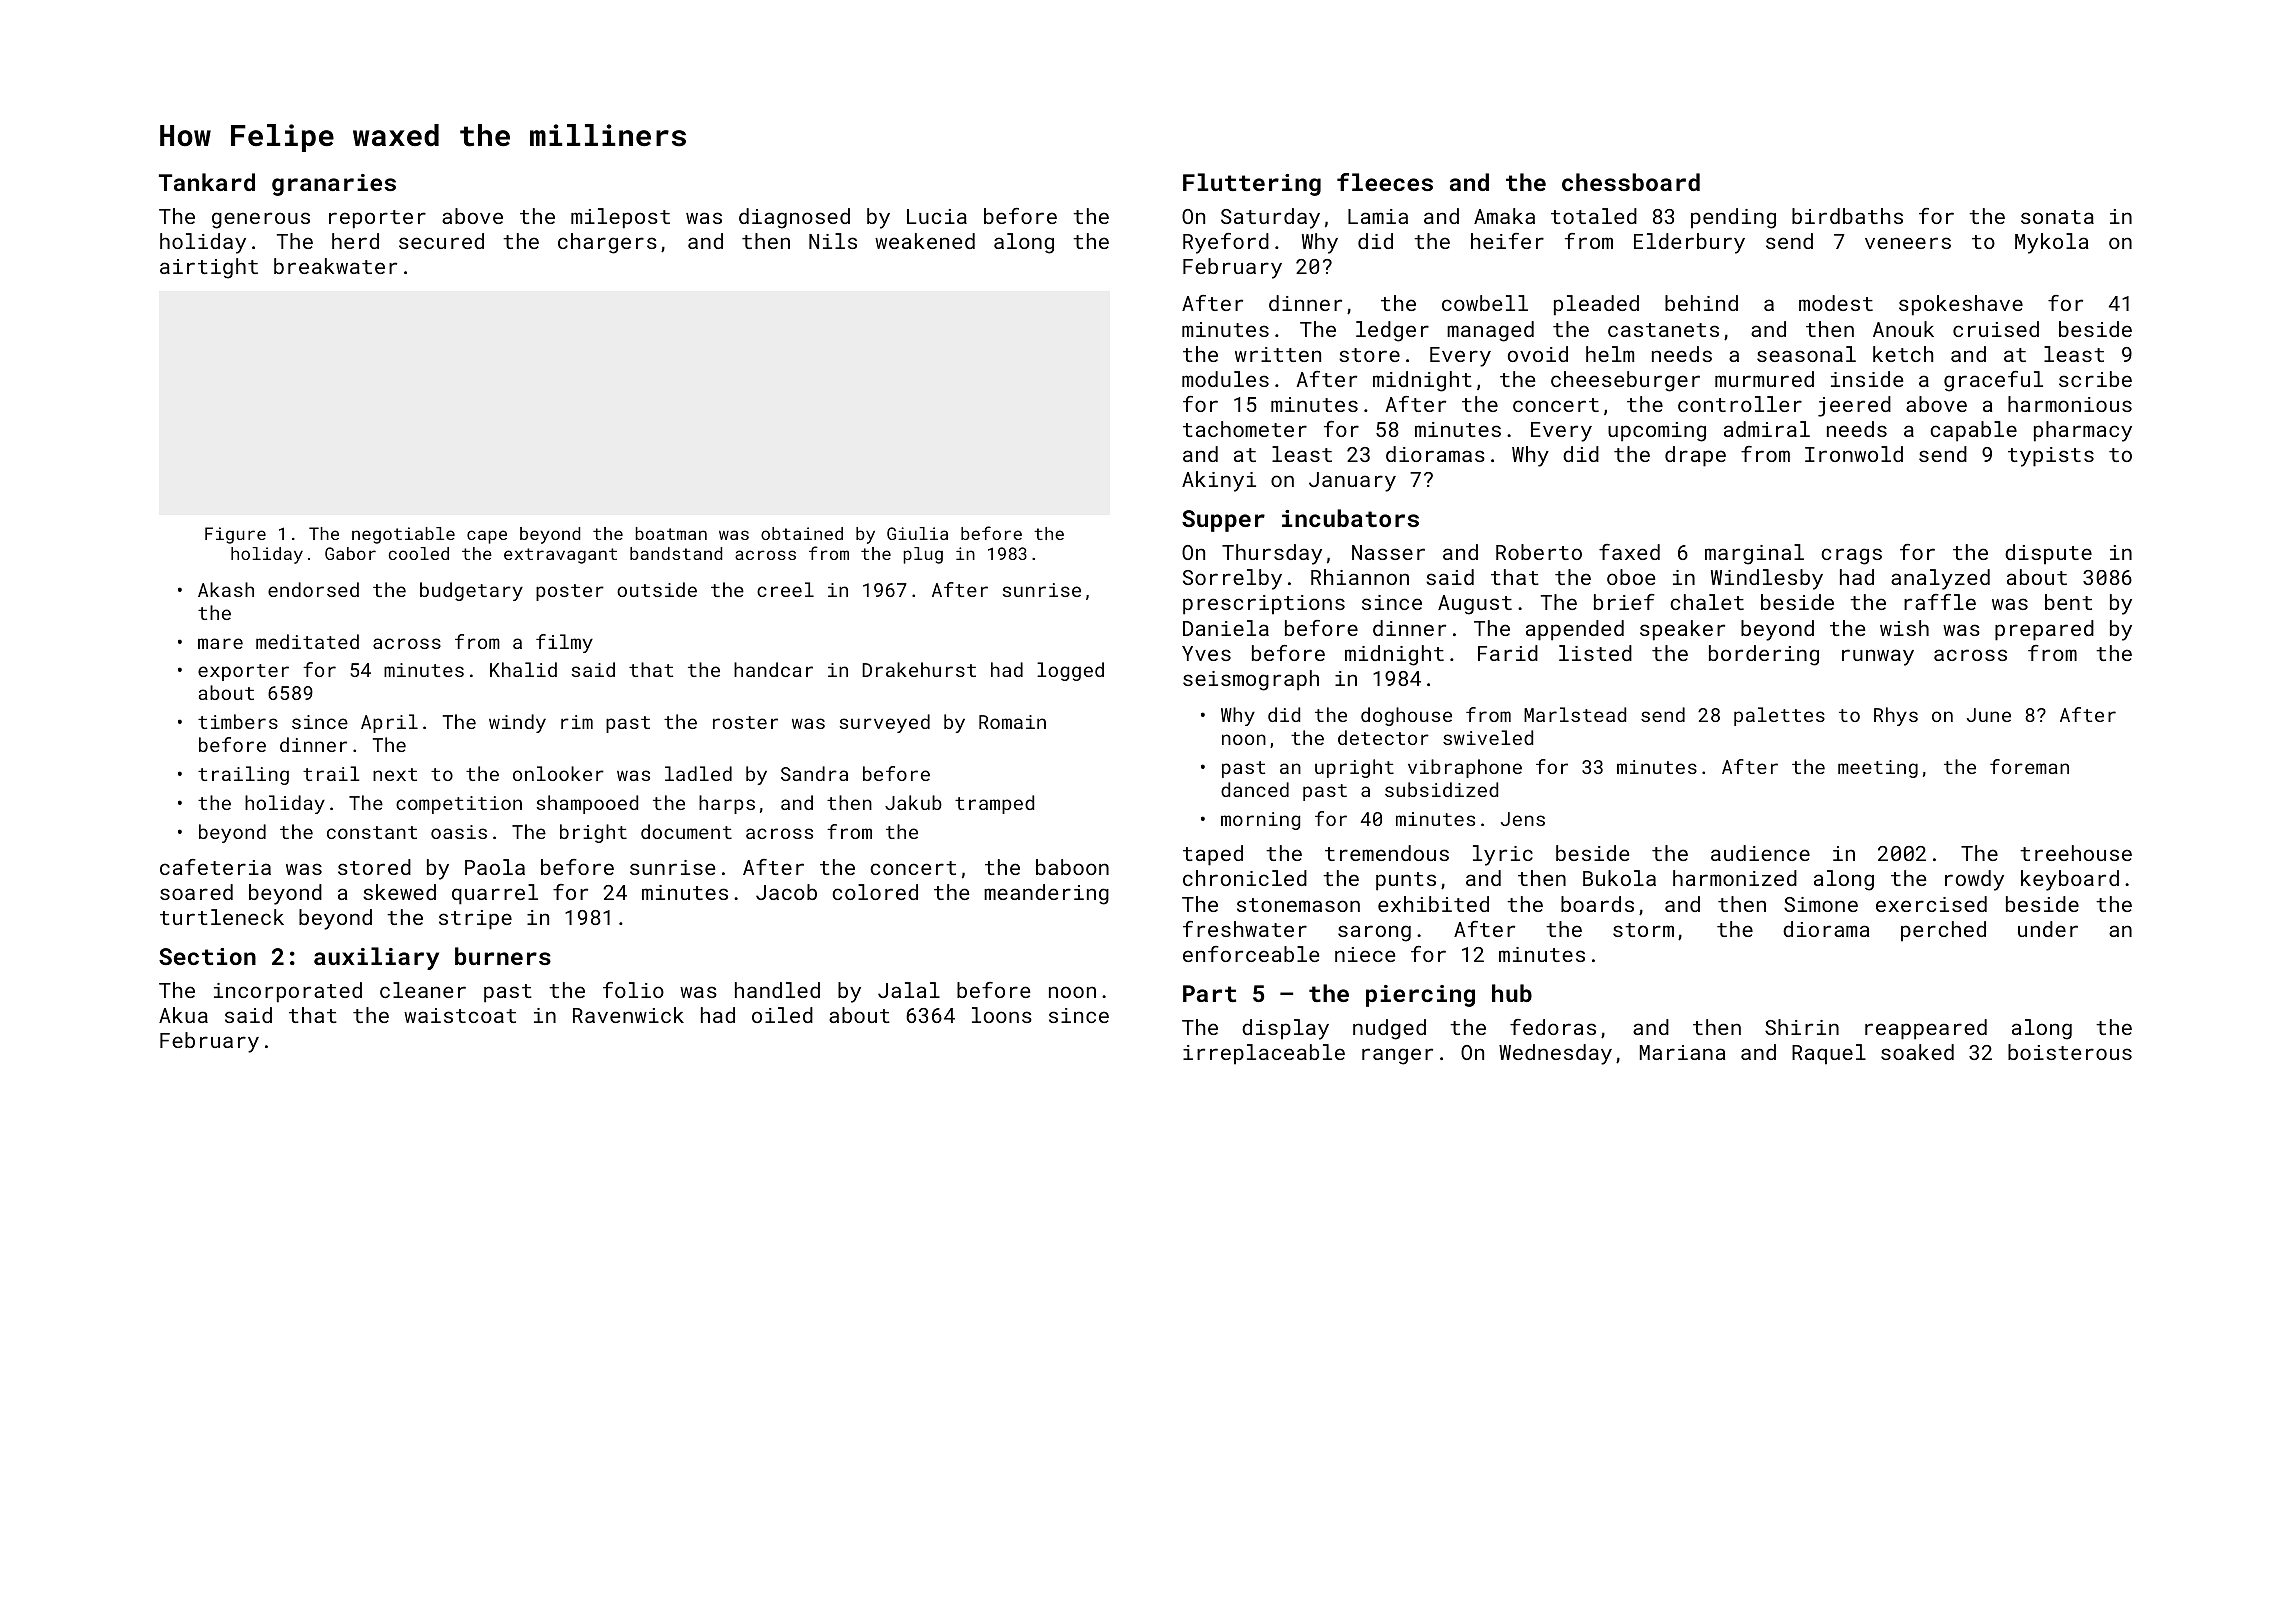 The image size is (2292, 1620). Describe the element at coordinates (2068, 602) in the screenshot. I see `bent` at that location.
